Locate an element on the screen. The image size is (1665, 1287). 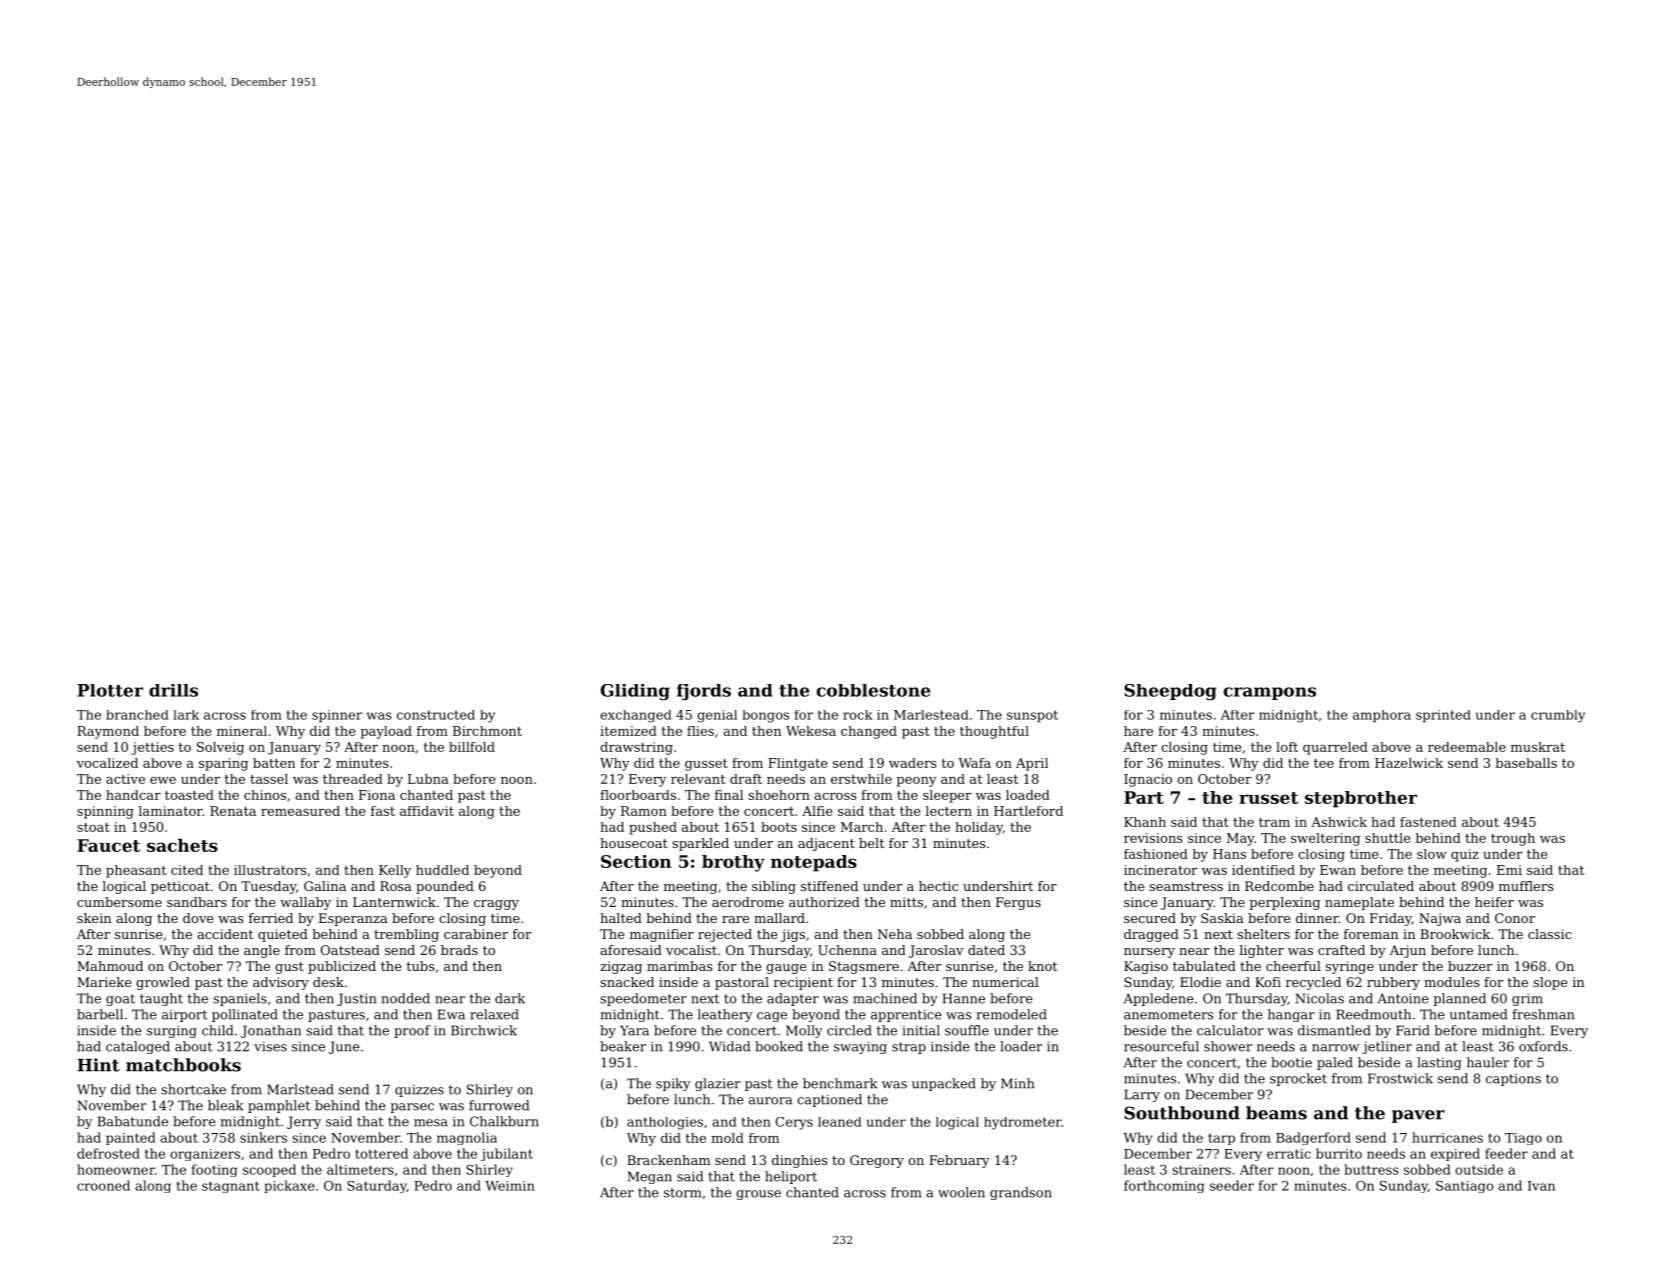
Galina is located at coordinates (325, 886).
